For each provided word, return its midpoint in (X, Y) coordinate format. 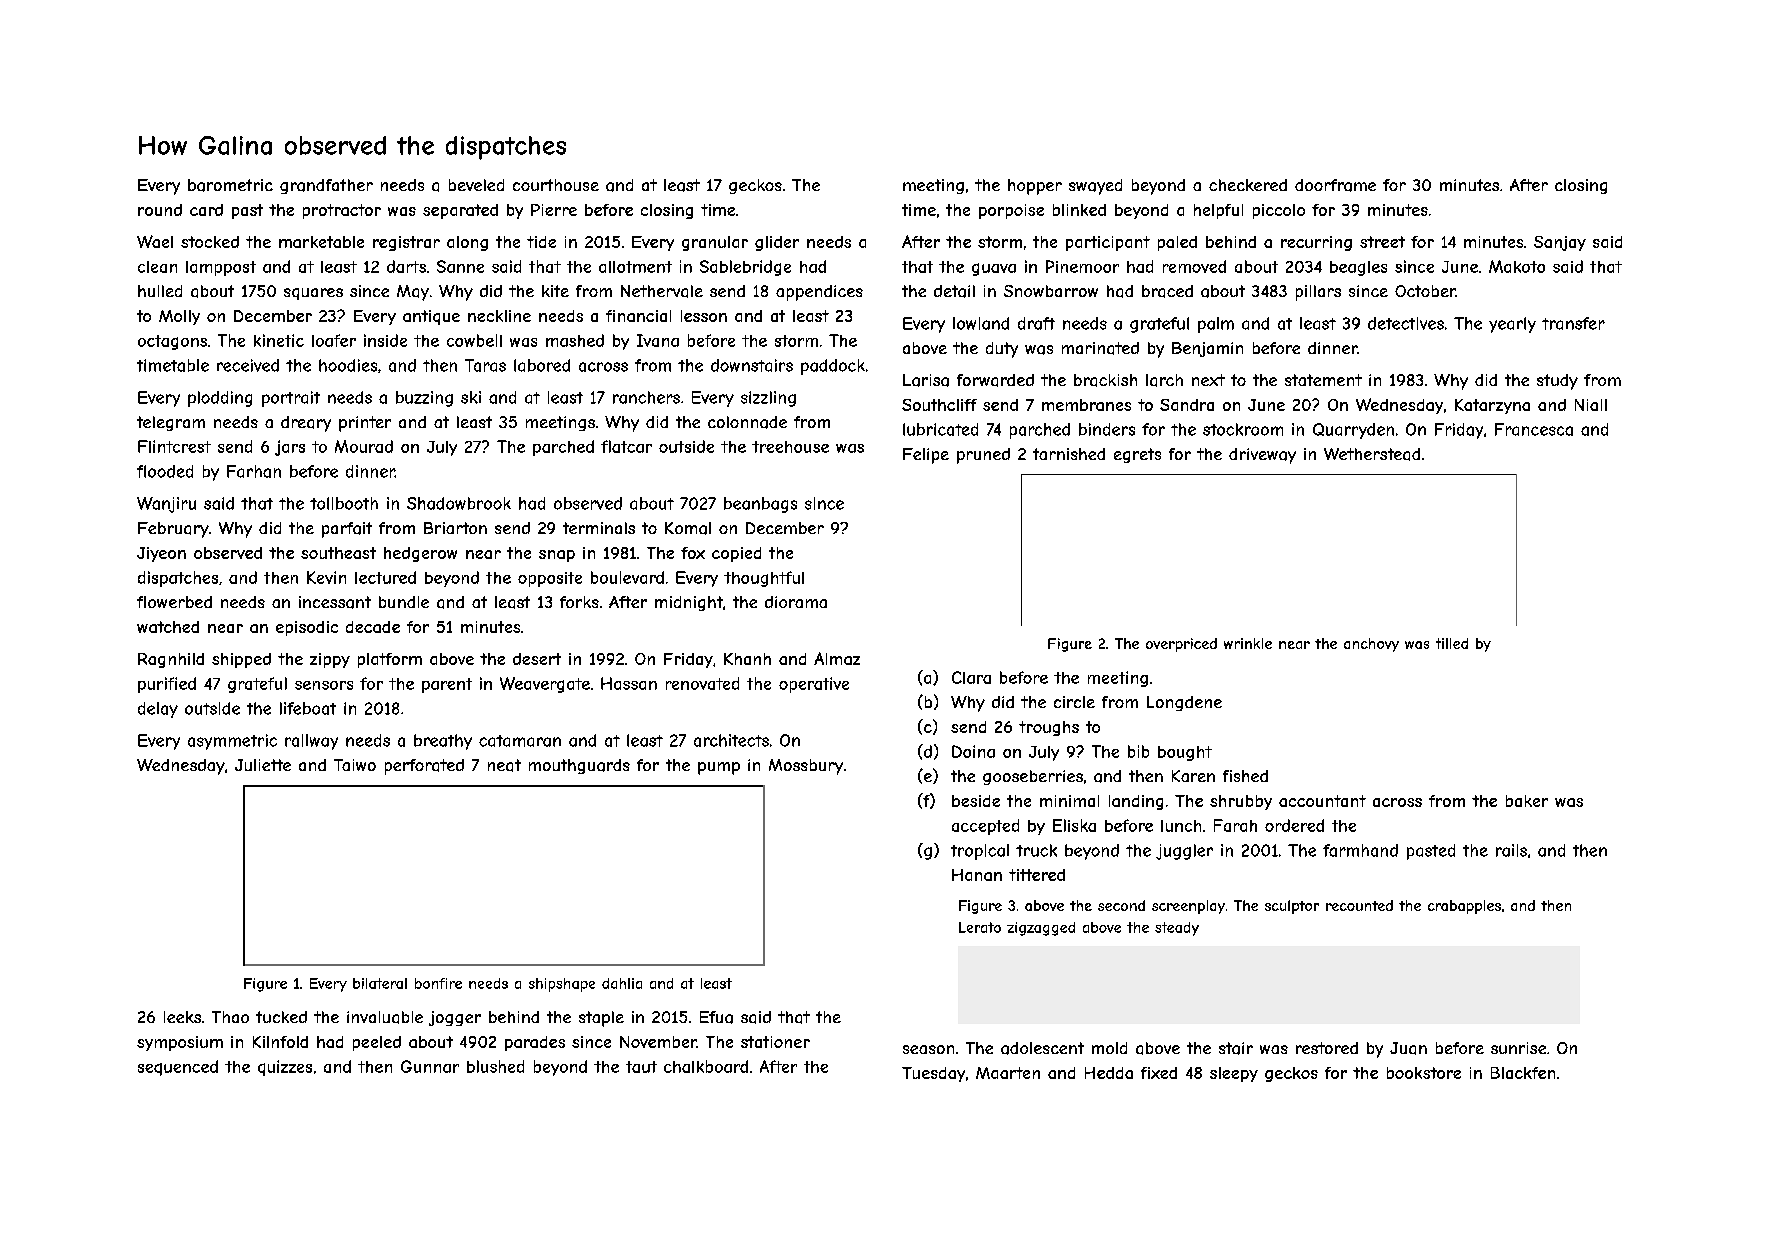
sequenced (178, 1068)
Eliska (1074, 825)
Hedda (1109, 1073)
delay (158, 710)
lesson (704, 316)
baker (1527, 801)
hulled (160, 291)
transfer (1573, 323)
